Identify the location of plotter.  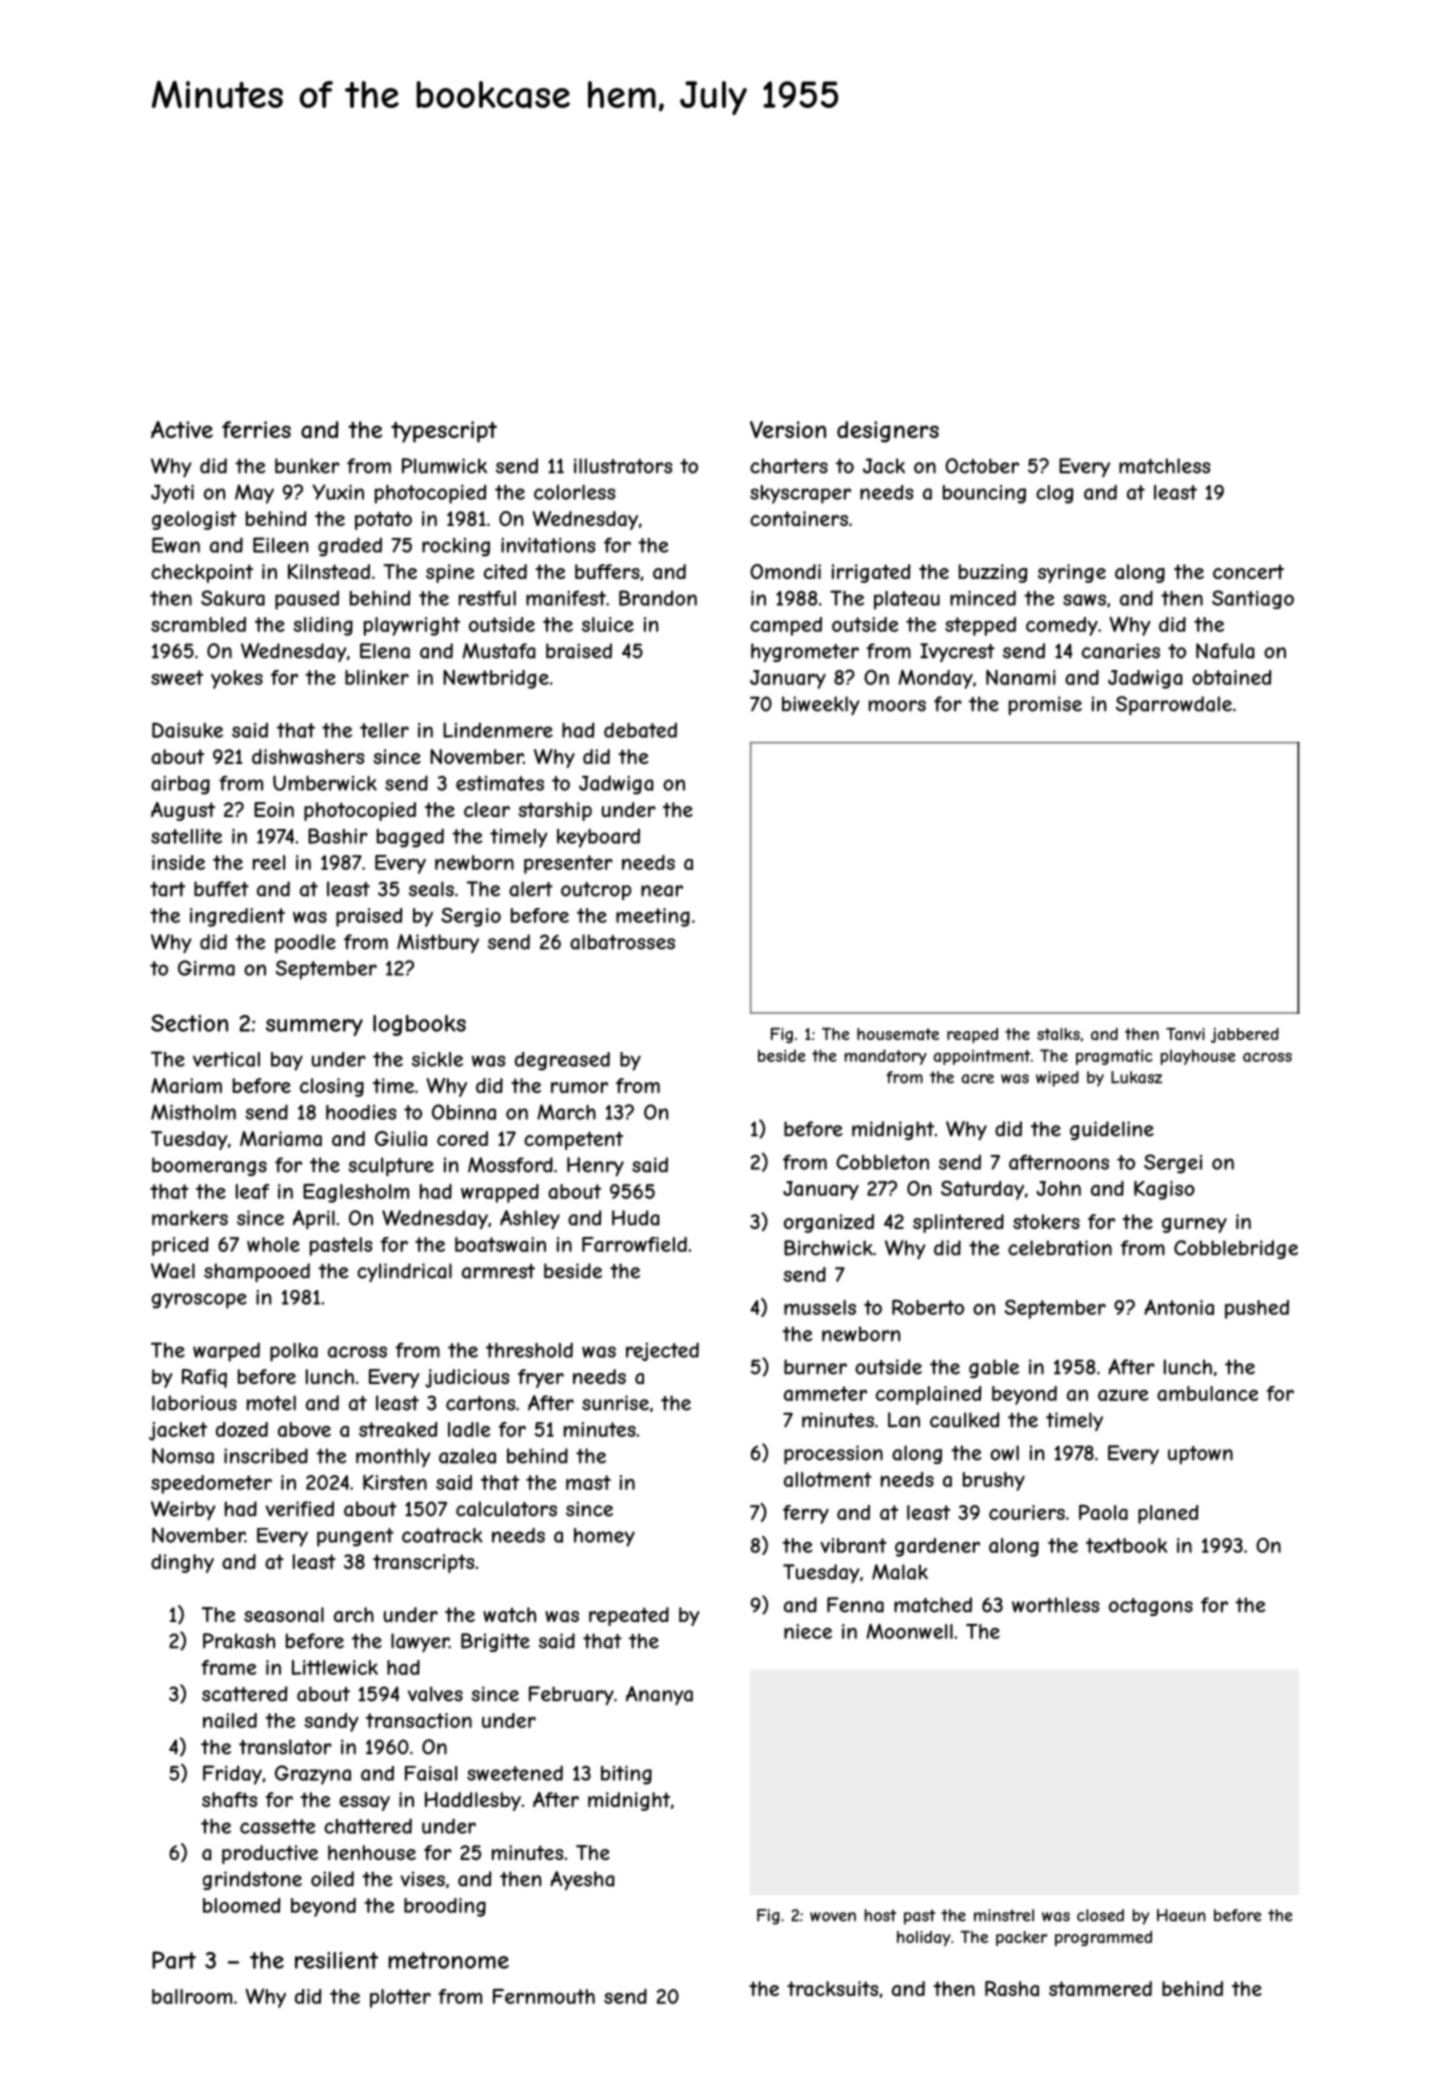
(400, 1998).
